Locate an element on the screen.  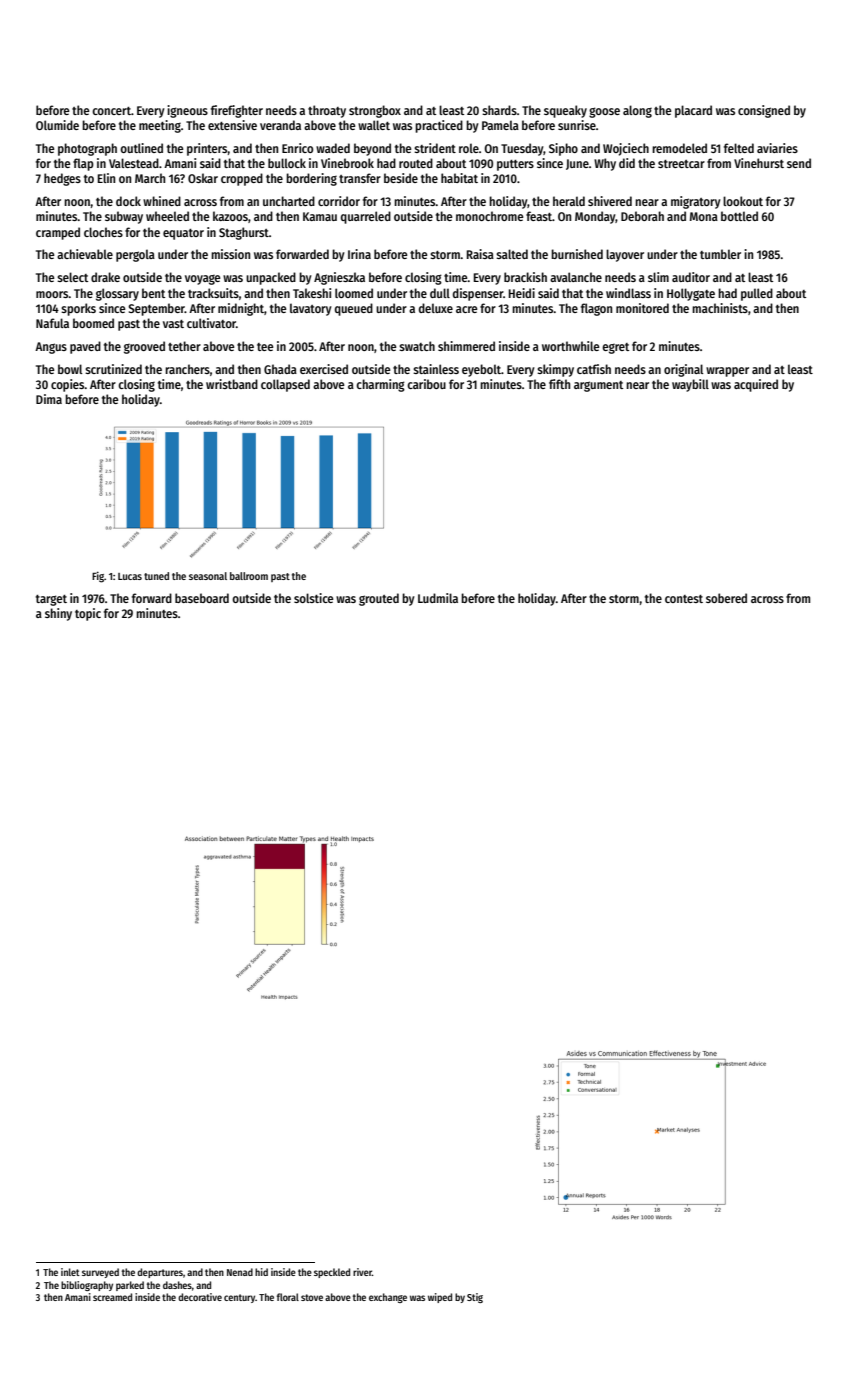
loomed is located at coordinates (354, 293).
